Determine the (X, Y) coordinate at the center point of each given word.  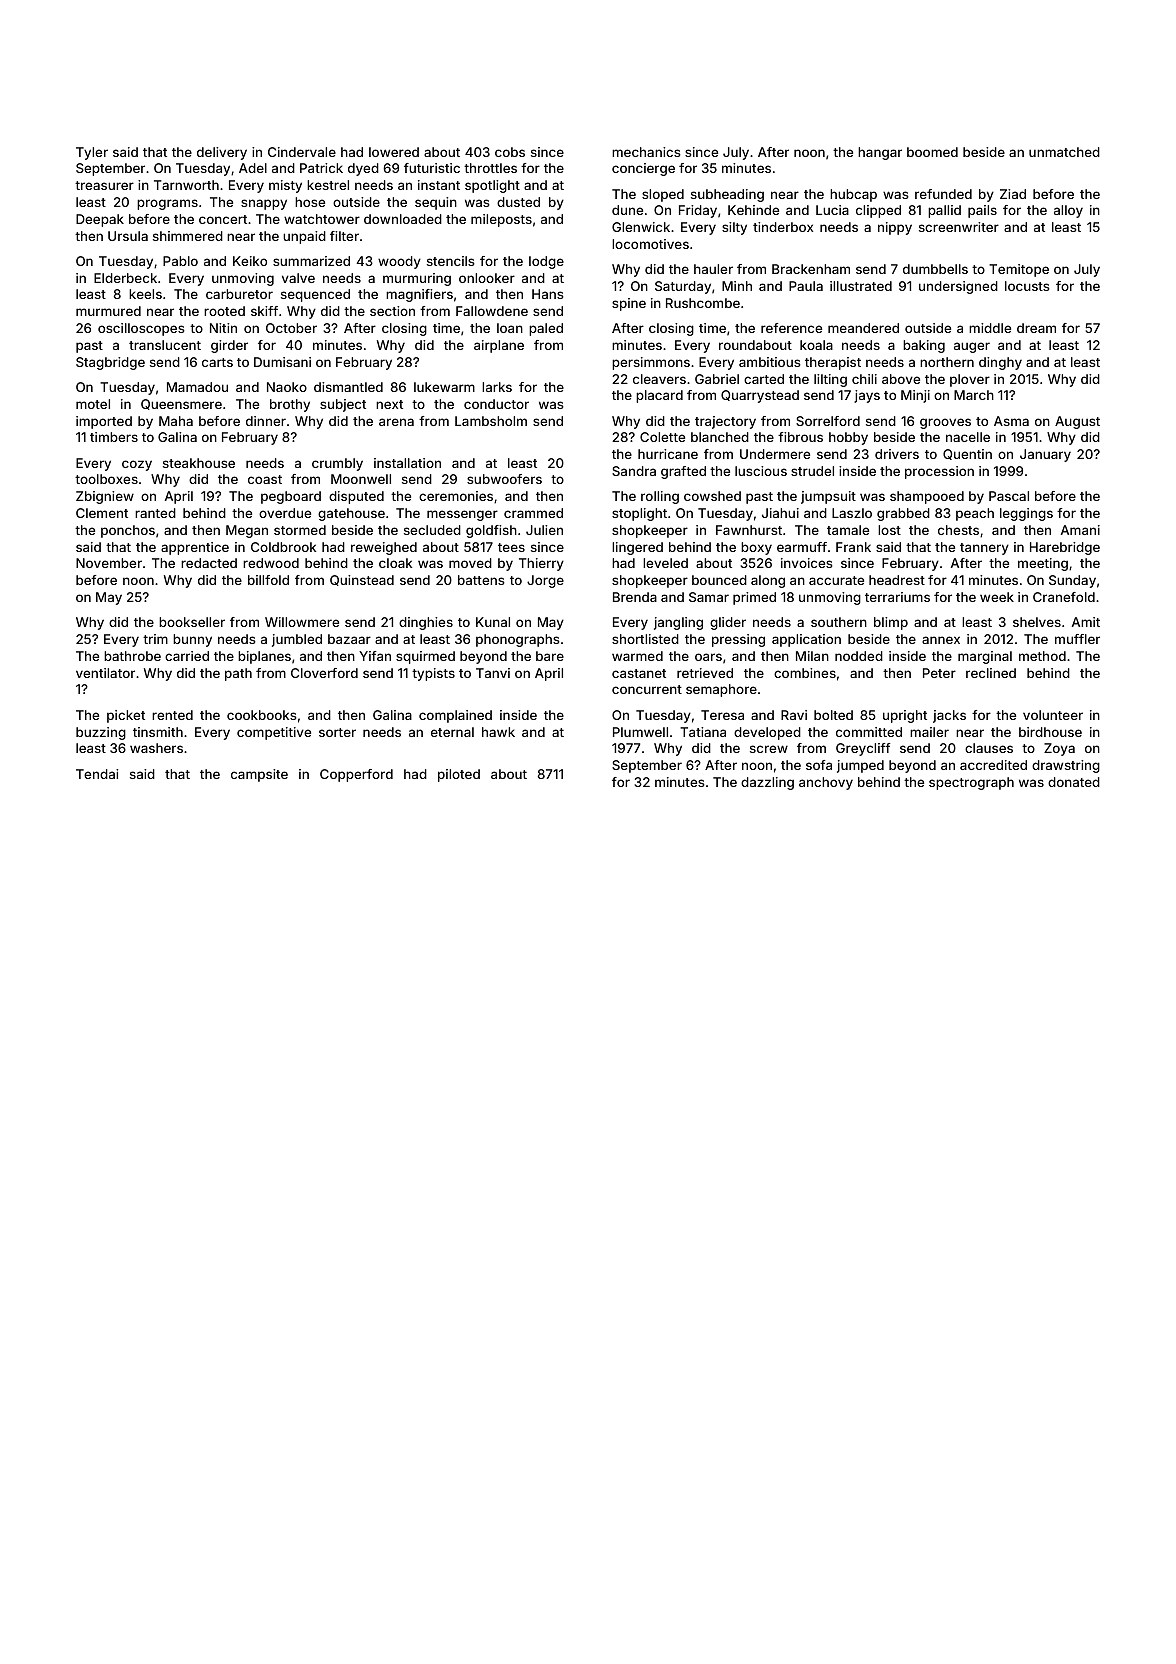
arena (396, 422)
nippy (895, 228)
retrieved (705, 673)
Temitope (1019, 270)
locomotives (650, 244)
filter (344, 236)
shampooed (927, 497)
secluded (432, 530)
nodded (859, 656)
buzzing (101, 733)
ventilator (105, 673)
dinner (266, 421)
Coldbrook (283, 547)
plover (970, 380)
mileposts (501, 220)
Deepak (100, 220)
